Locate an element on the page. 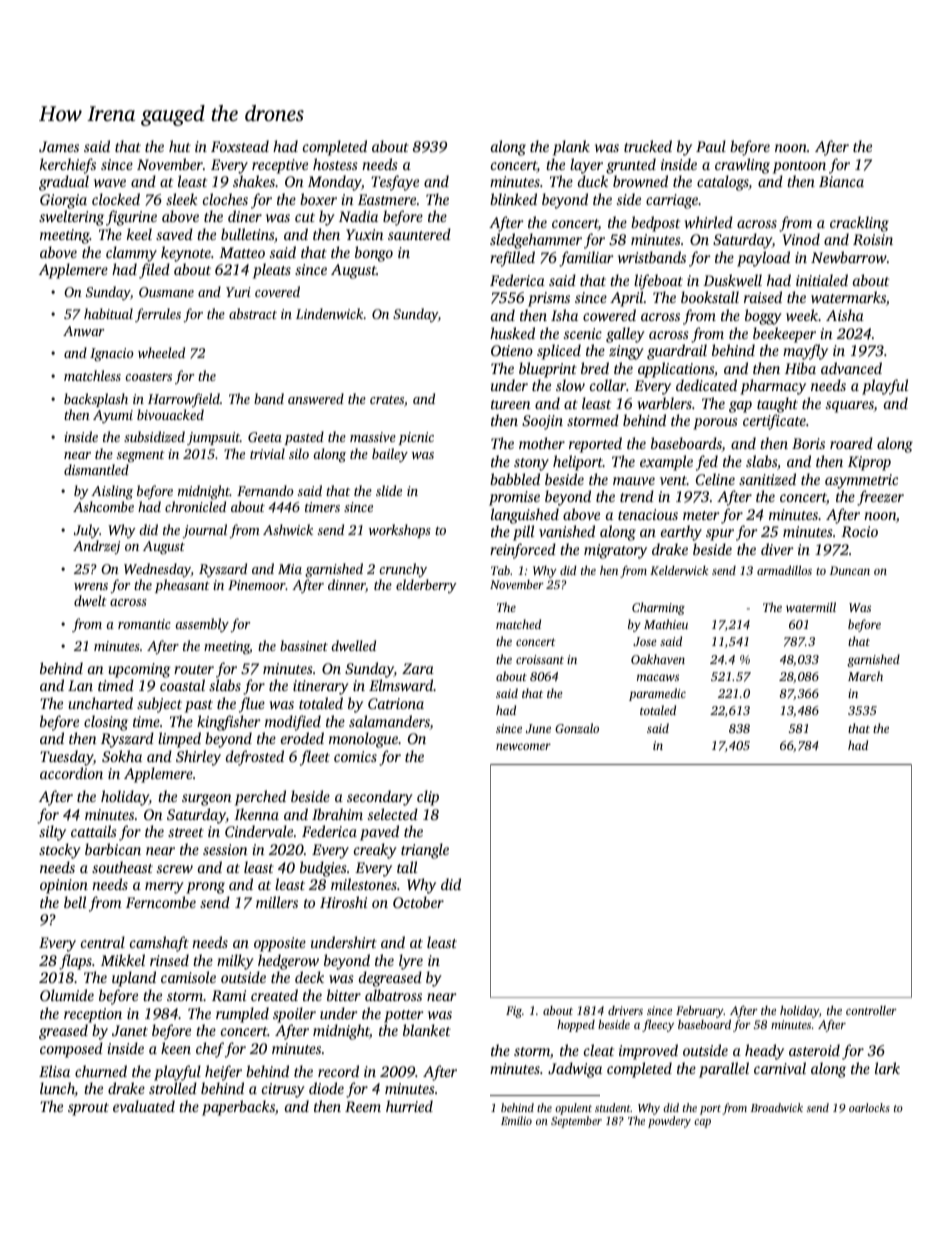 The height and width of the page is (1233, 952). croissant is located at coordinates (540, 659).
